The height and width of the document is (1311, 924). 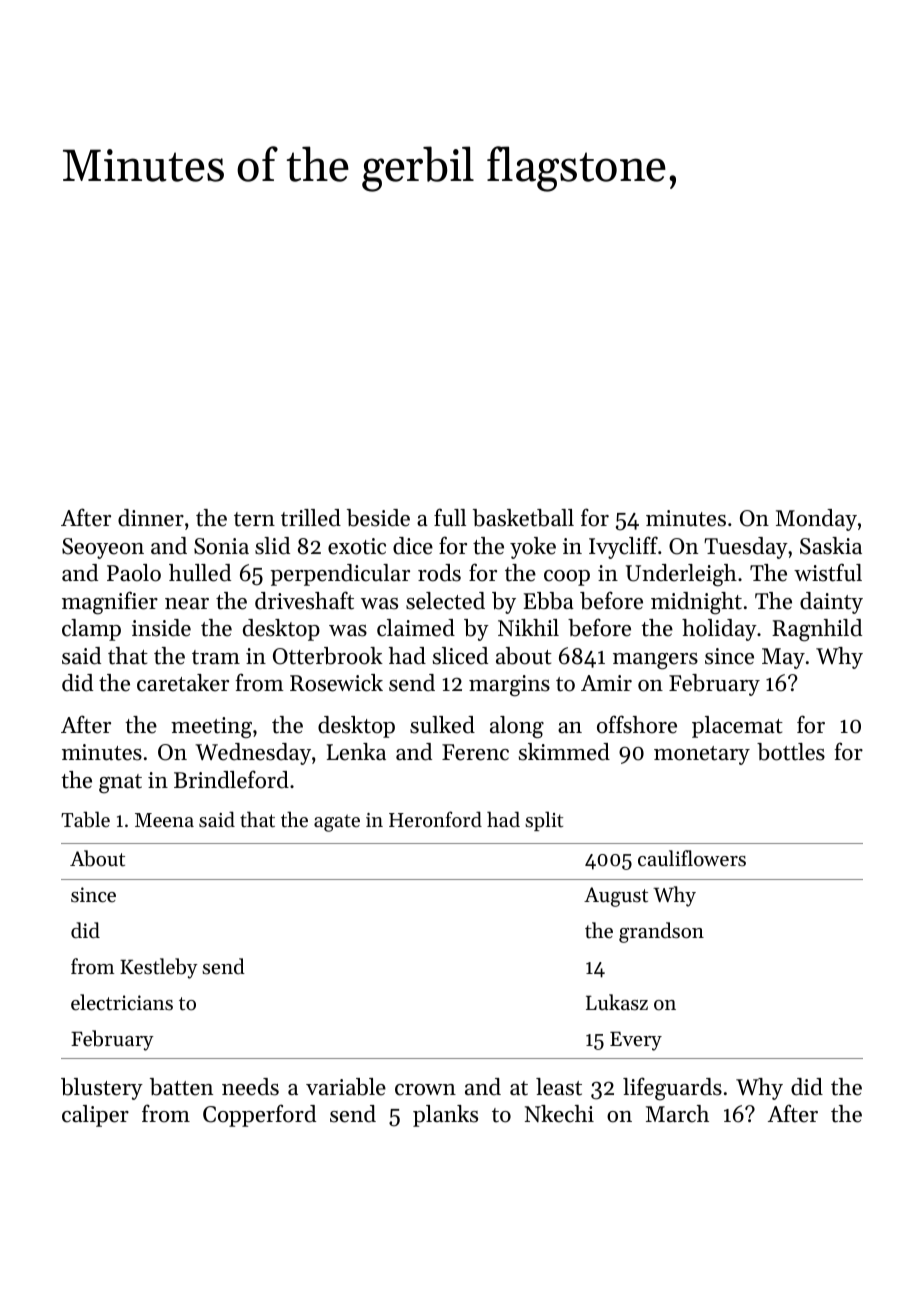 What do you see at coordinates (425, 1090) in the document?
I see `crown` at bounding box center [425, 1090].
